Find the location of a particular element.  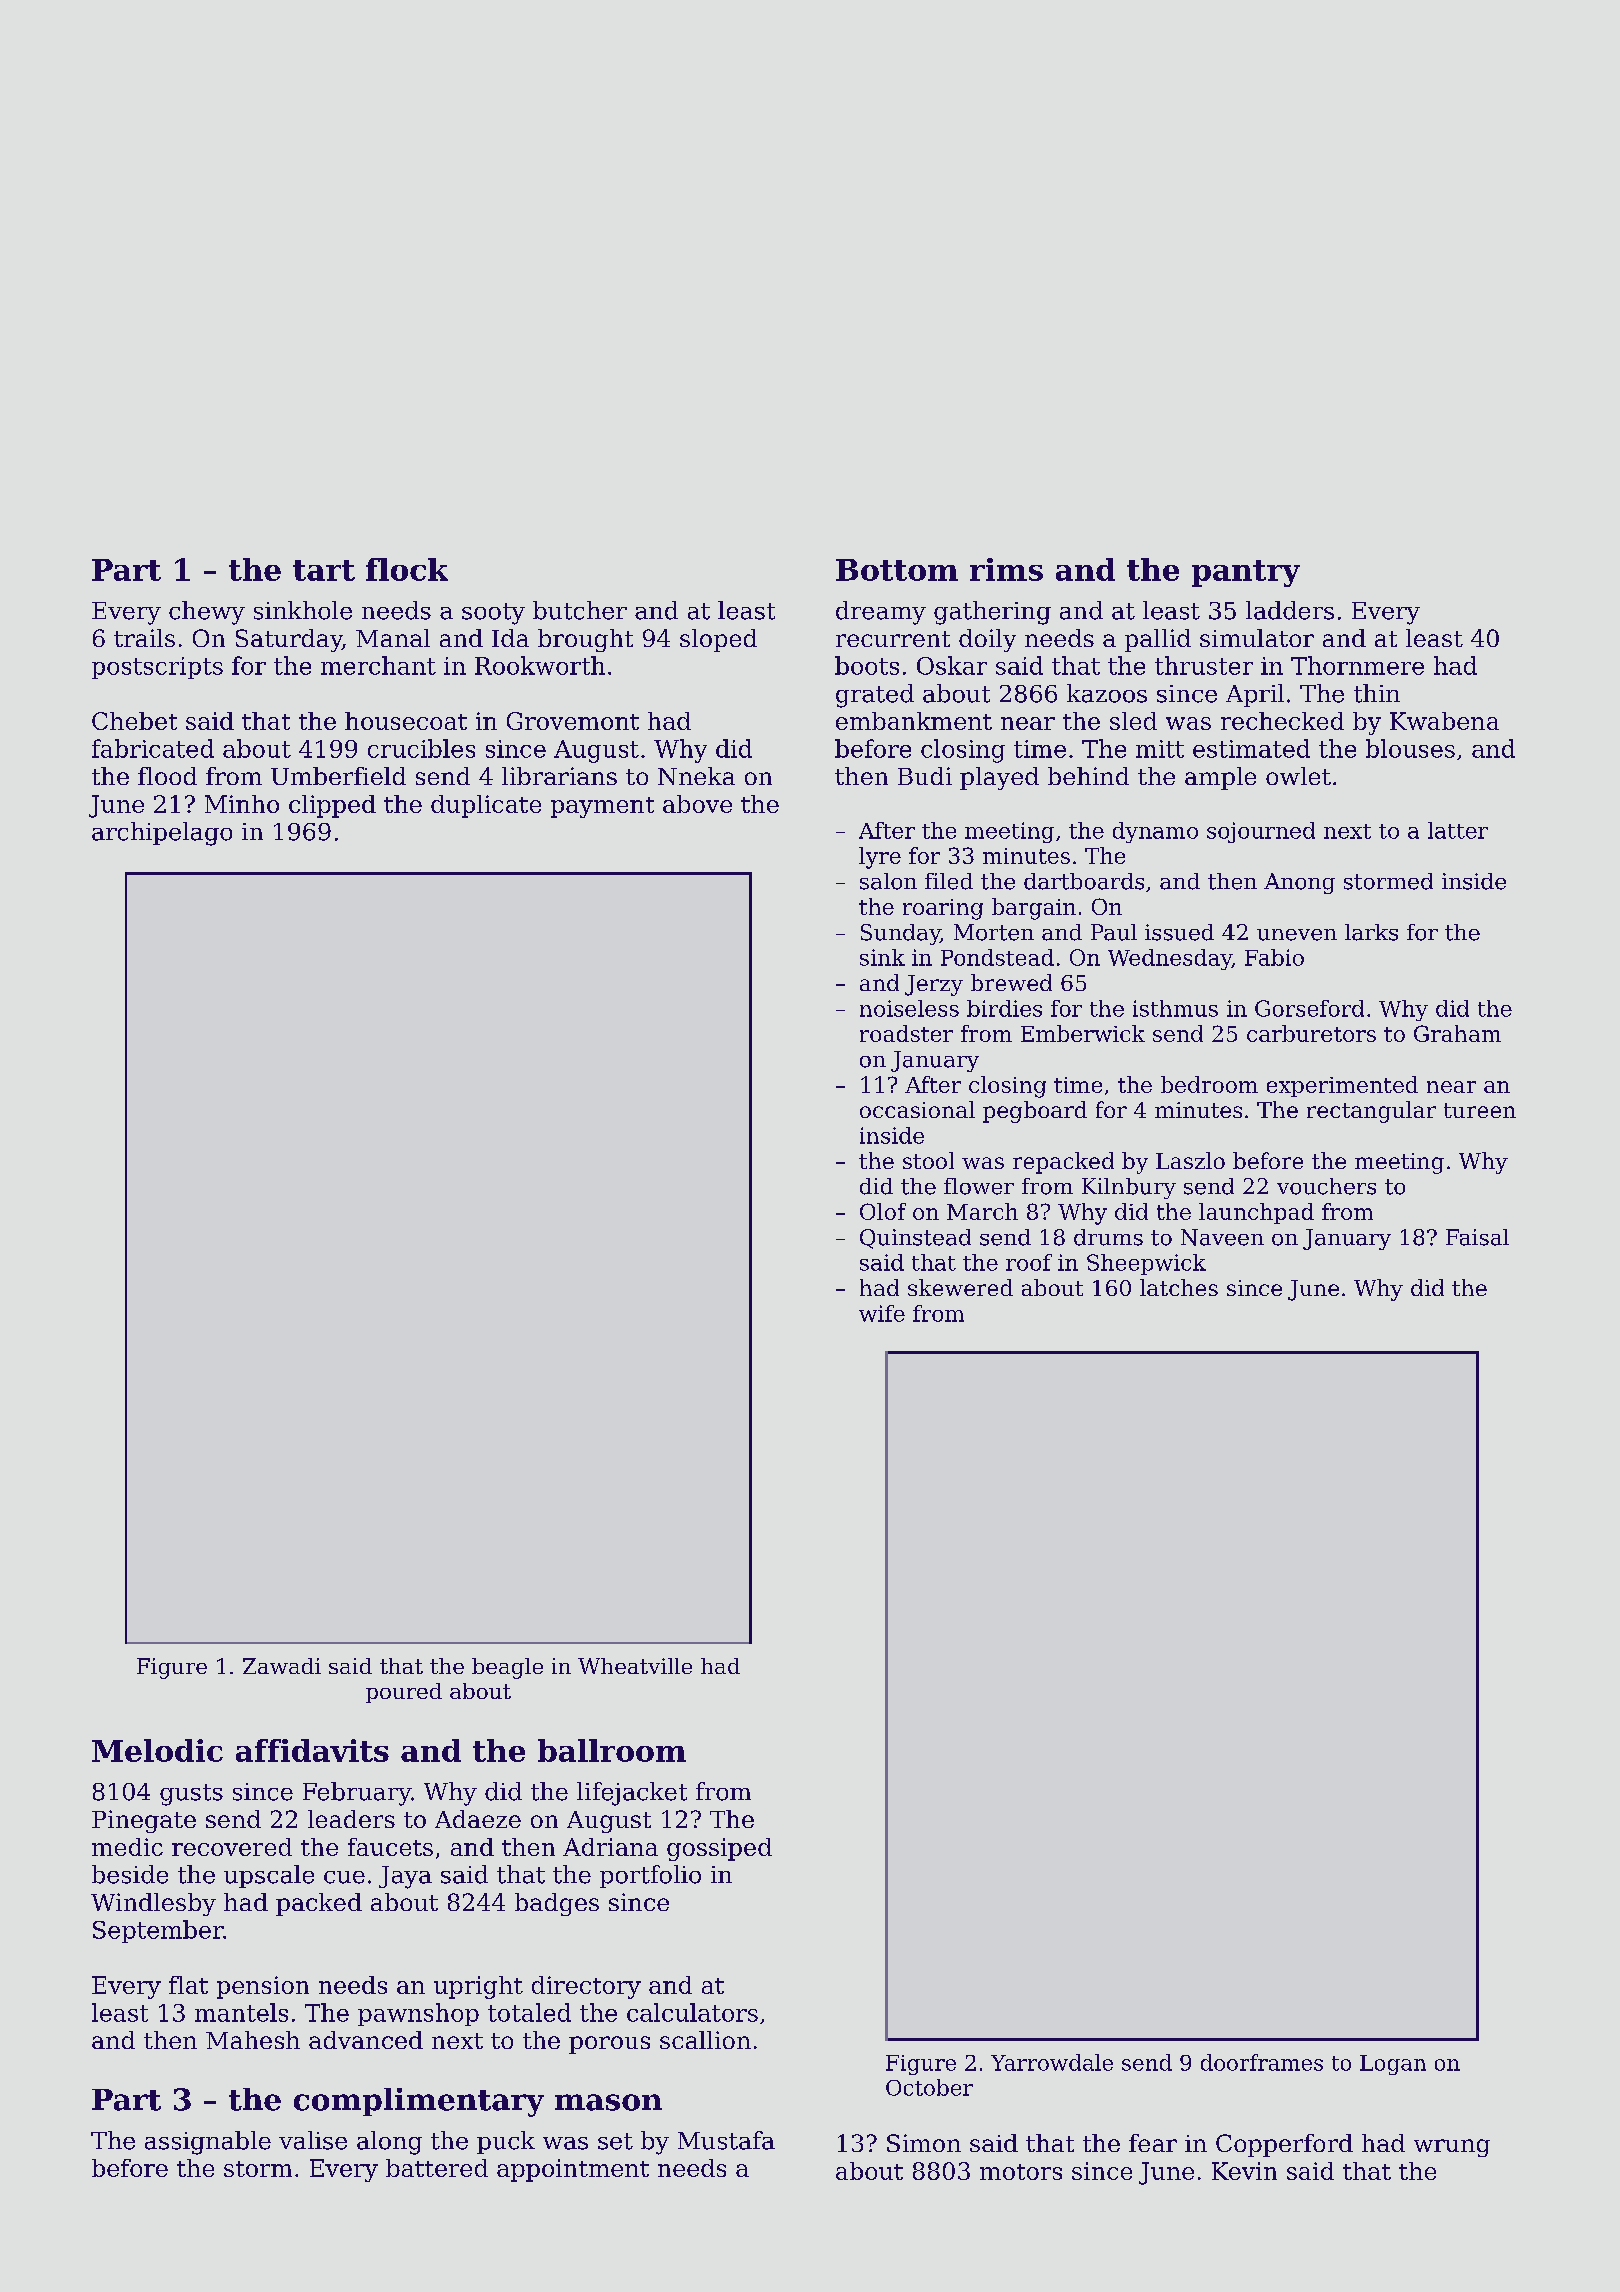

motors is located at coordinates (1021, 2172).
